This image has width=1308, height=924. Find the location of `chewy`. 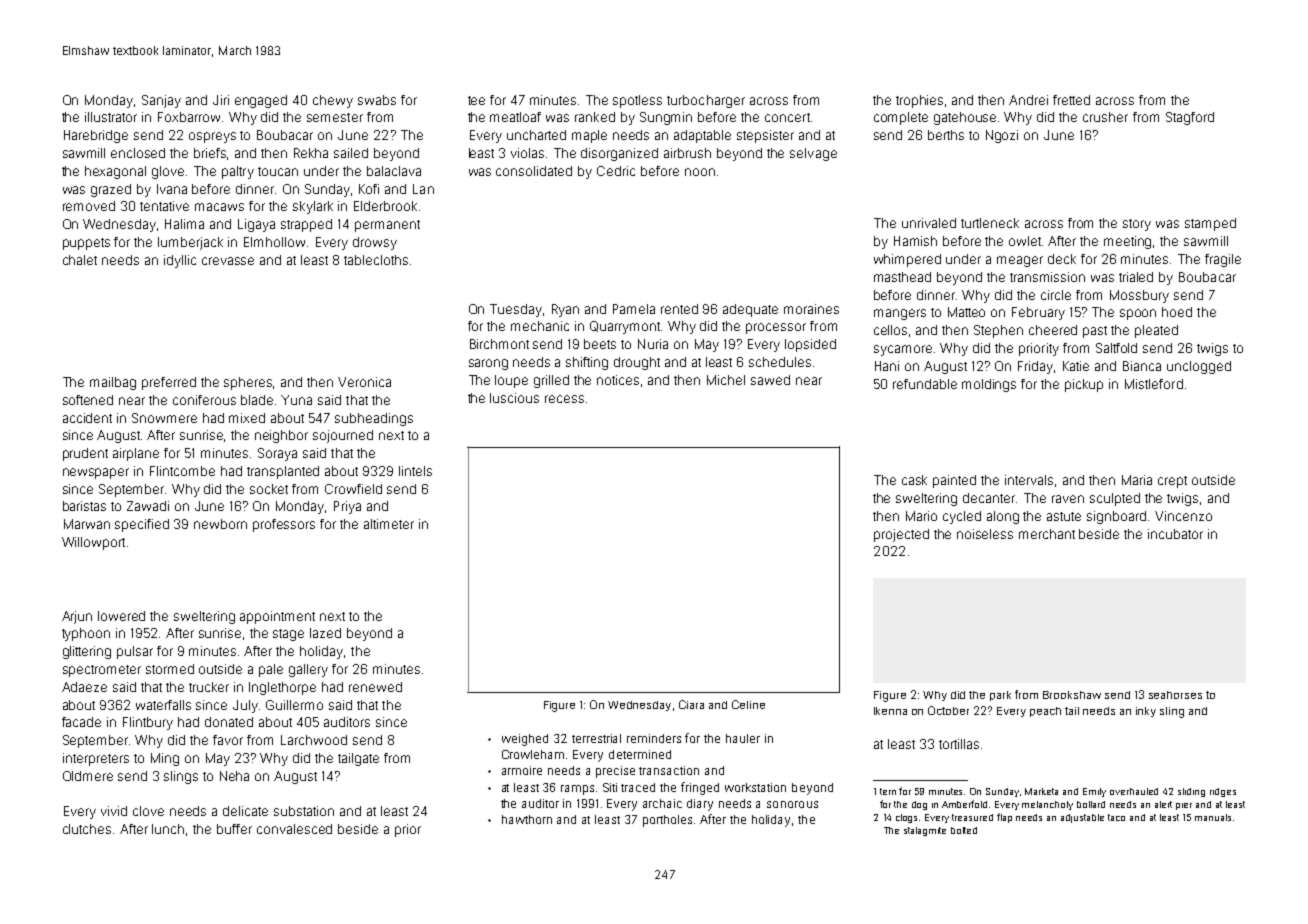

chewy is located at coordinates (333, 101).
